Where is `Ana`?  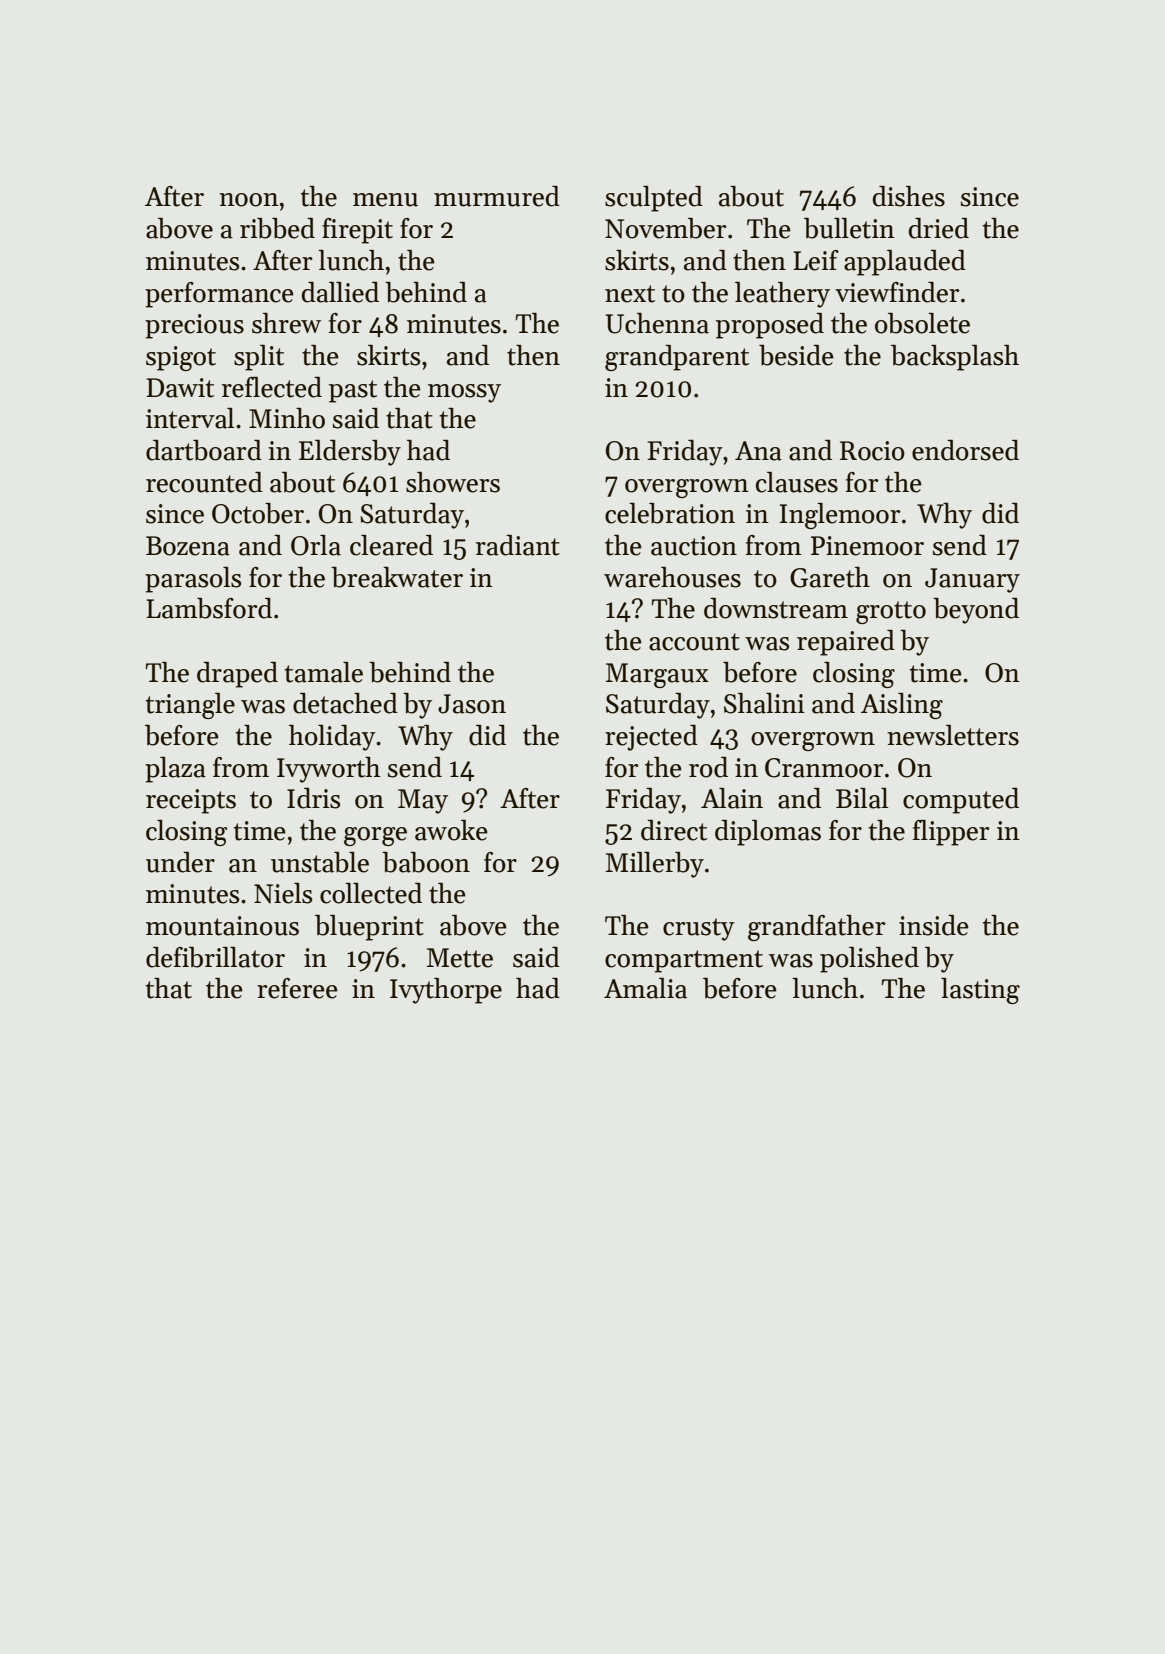 Ana is located at coordinates (758, 451).
